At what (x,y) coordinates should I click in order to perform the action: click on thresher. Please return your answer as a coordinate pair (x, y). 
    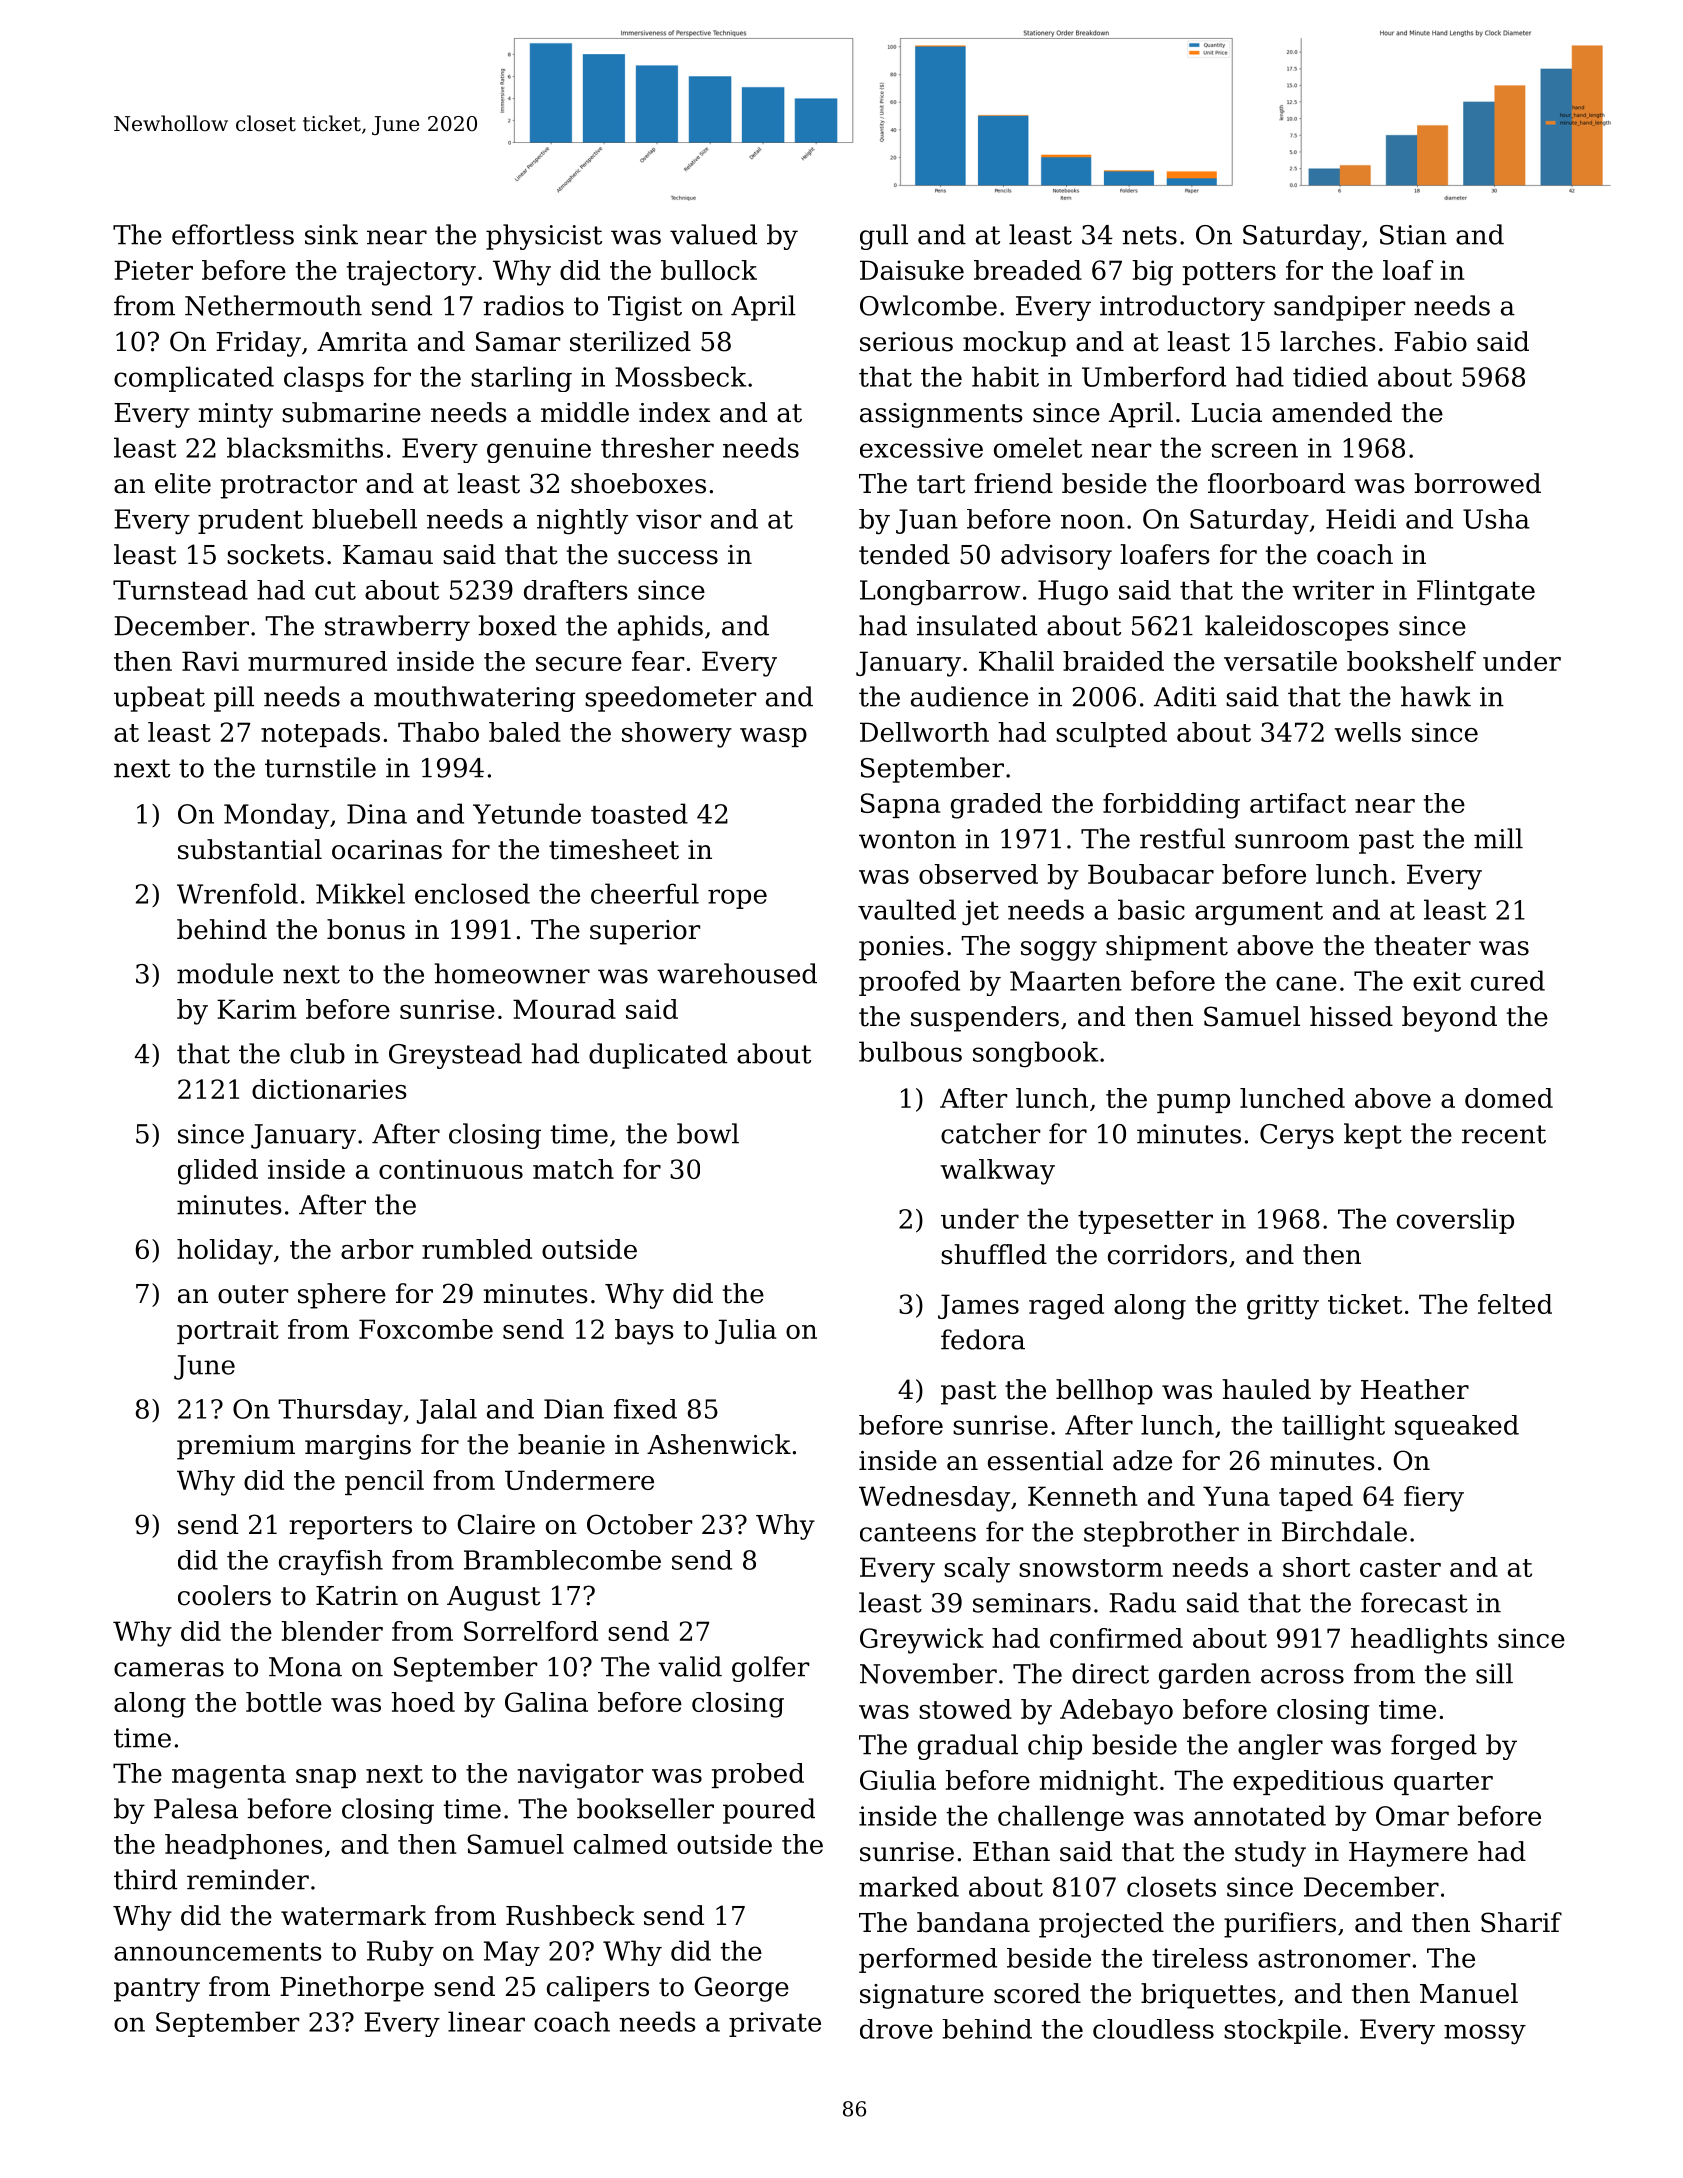
    Looking at the image, I should click on (657, 447).
